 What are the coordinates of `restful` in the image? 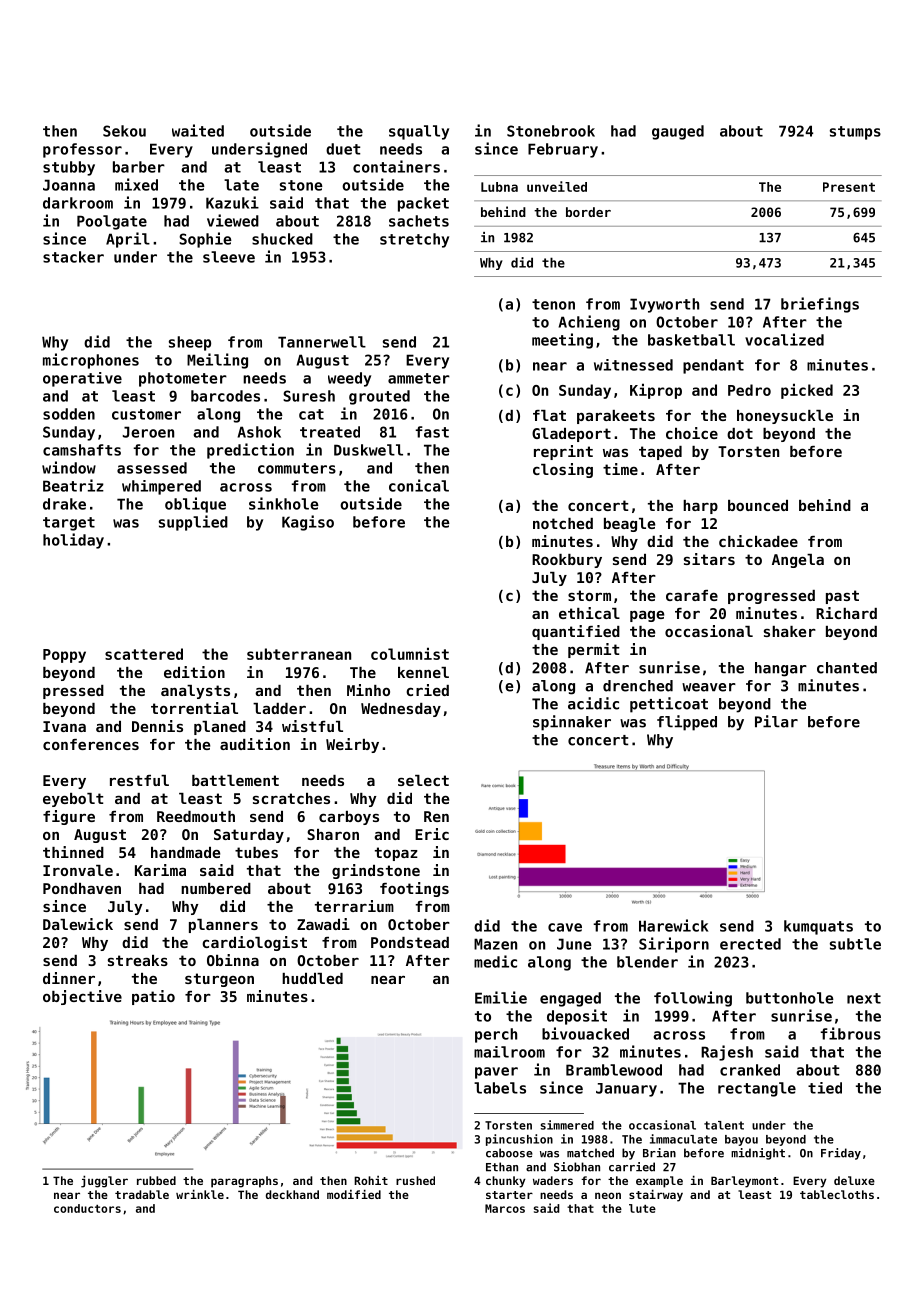 It's located at (139, 780).
